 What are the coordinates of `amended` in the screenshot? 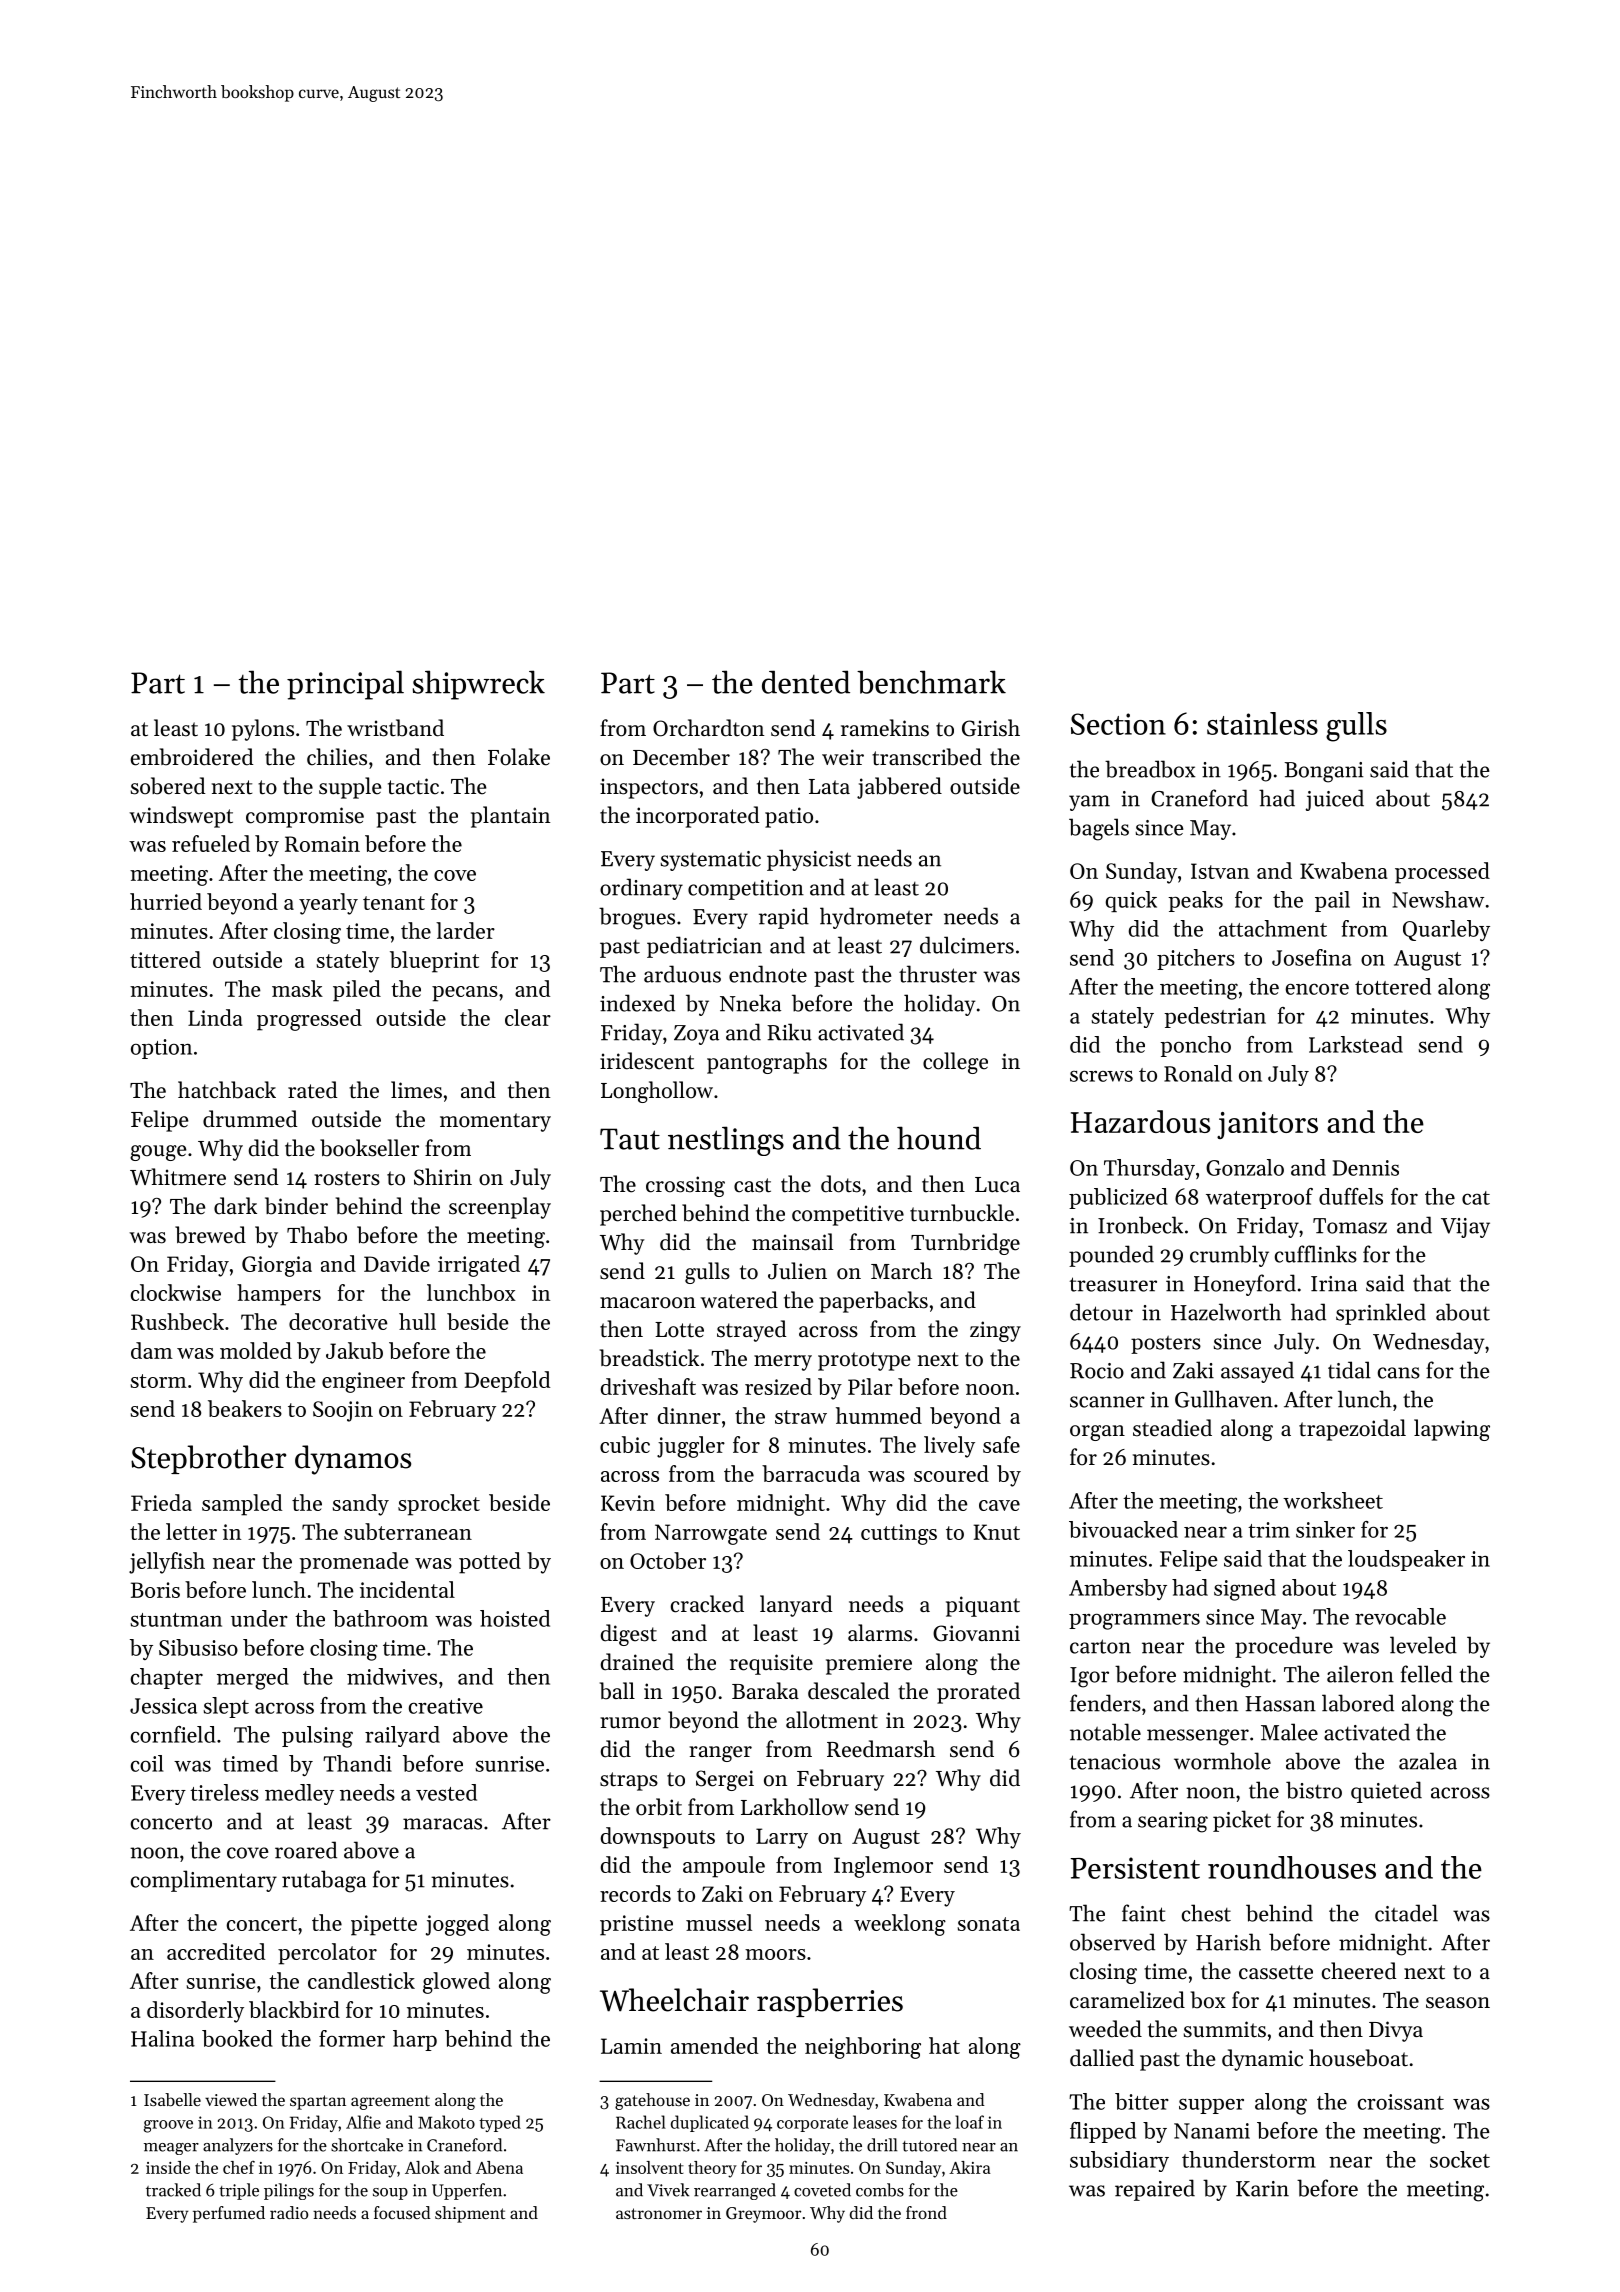 It's located at (714, 2045).
